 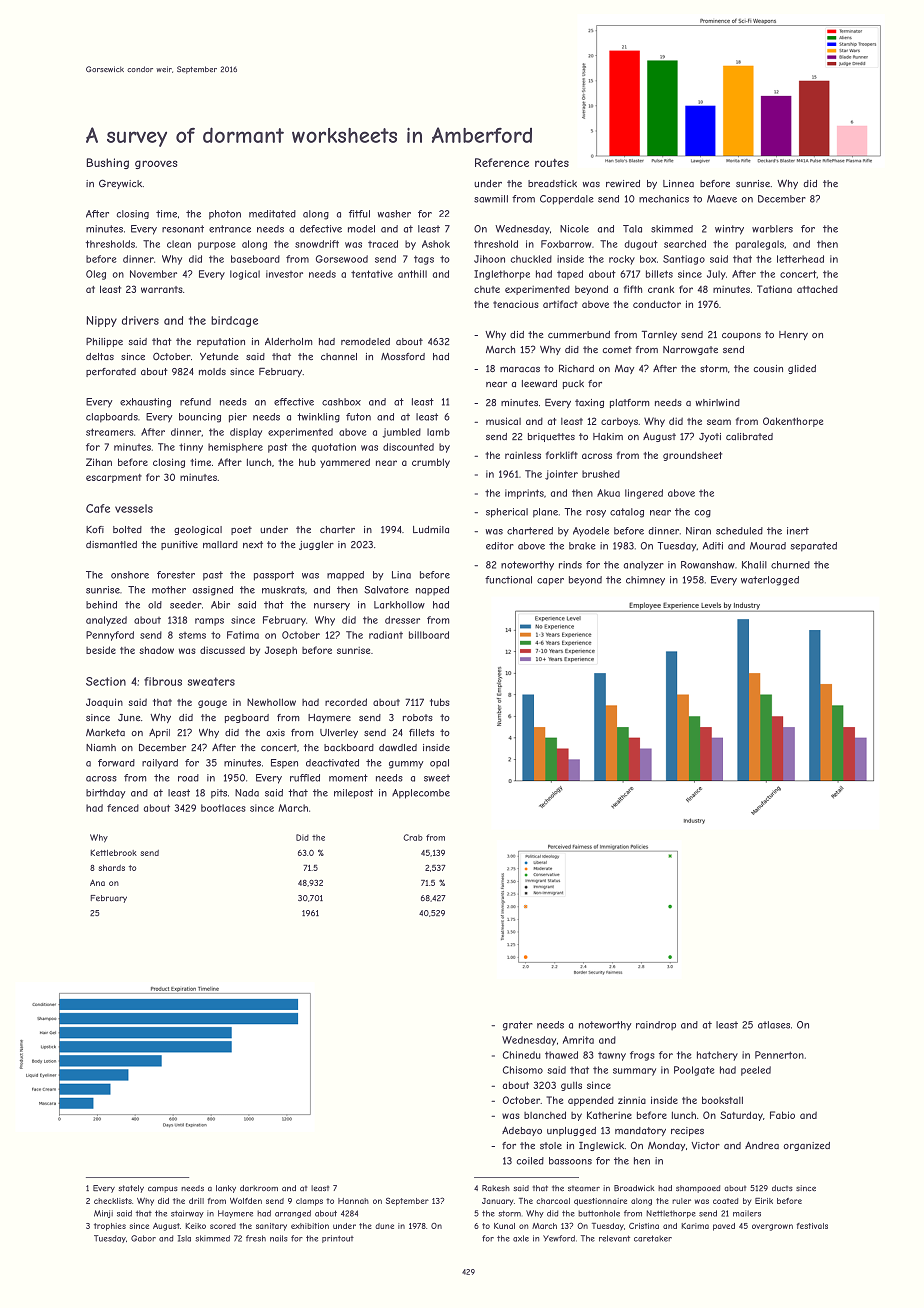 I want to click on discounted, so click(x=408, y=447).
